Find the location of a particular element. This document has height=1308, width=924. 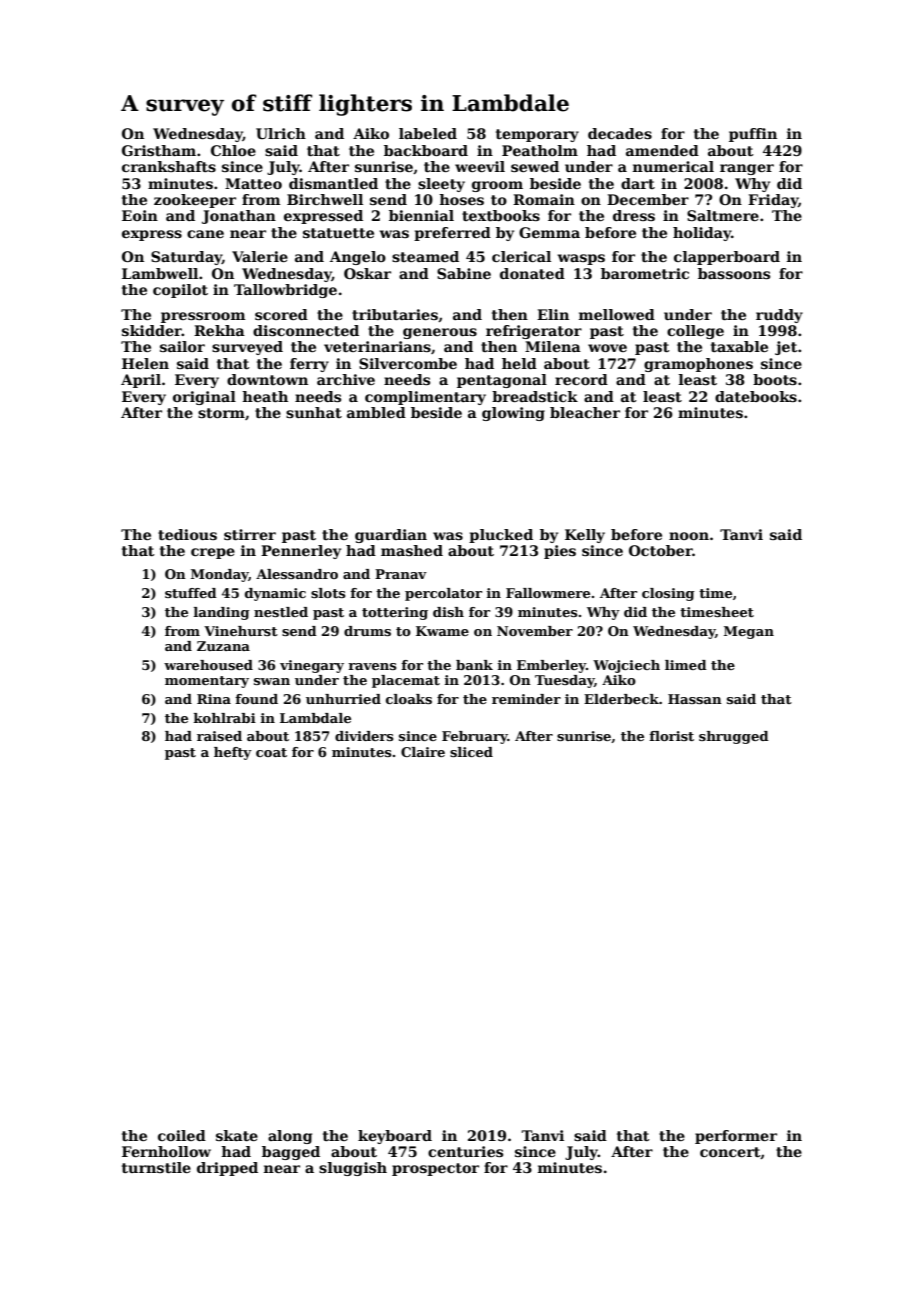

shrugged is located at coordinates (734, 737).
